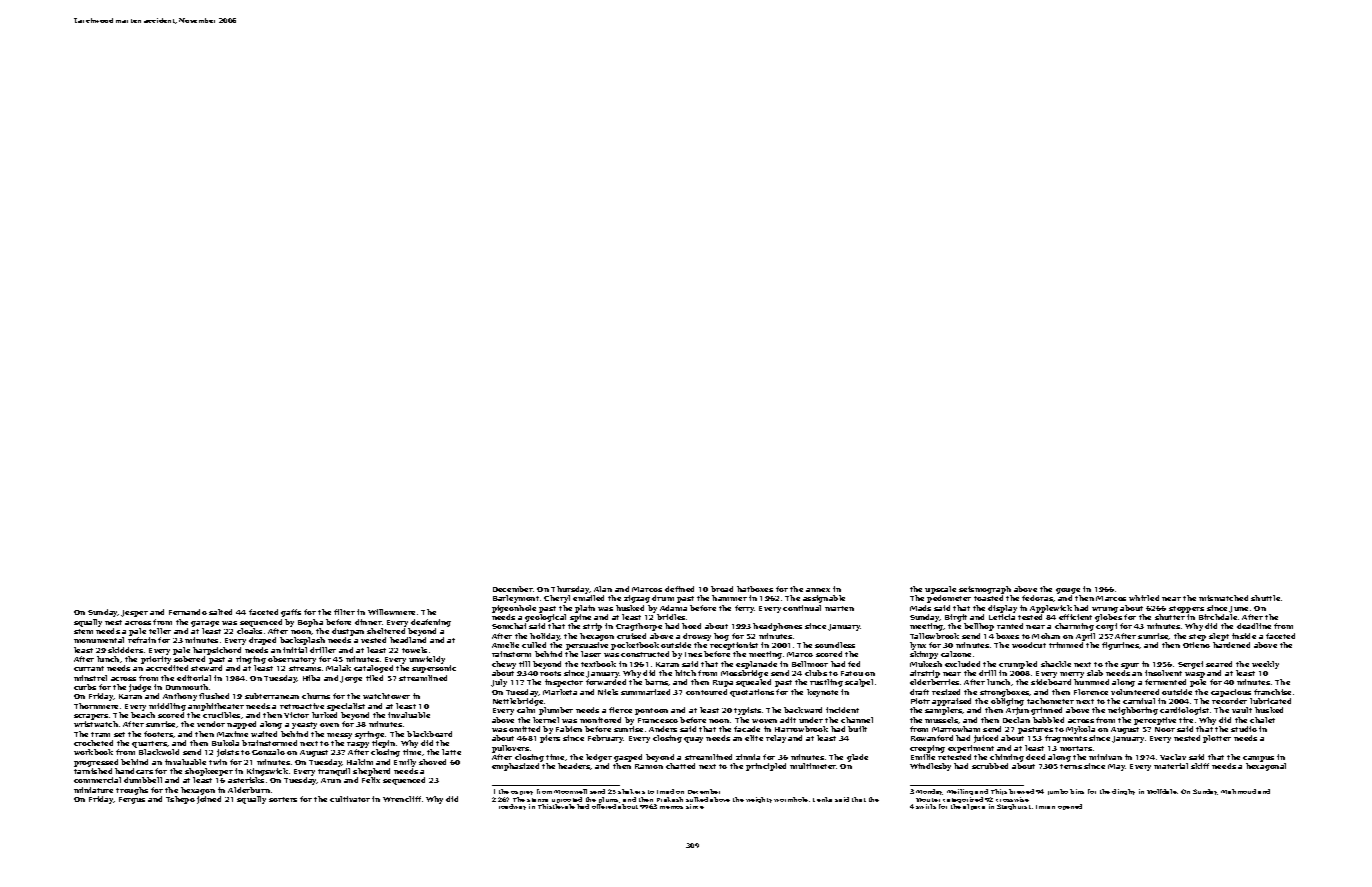  Describe the element at coordinates (1254, 626) in the screenshot. I see `deadline` at that location.
